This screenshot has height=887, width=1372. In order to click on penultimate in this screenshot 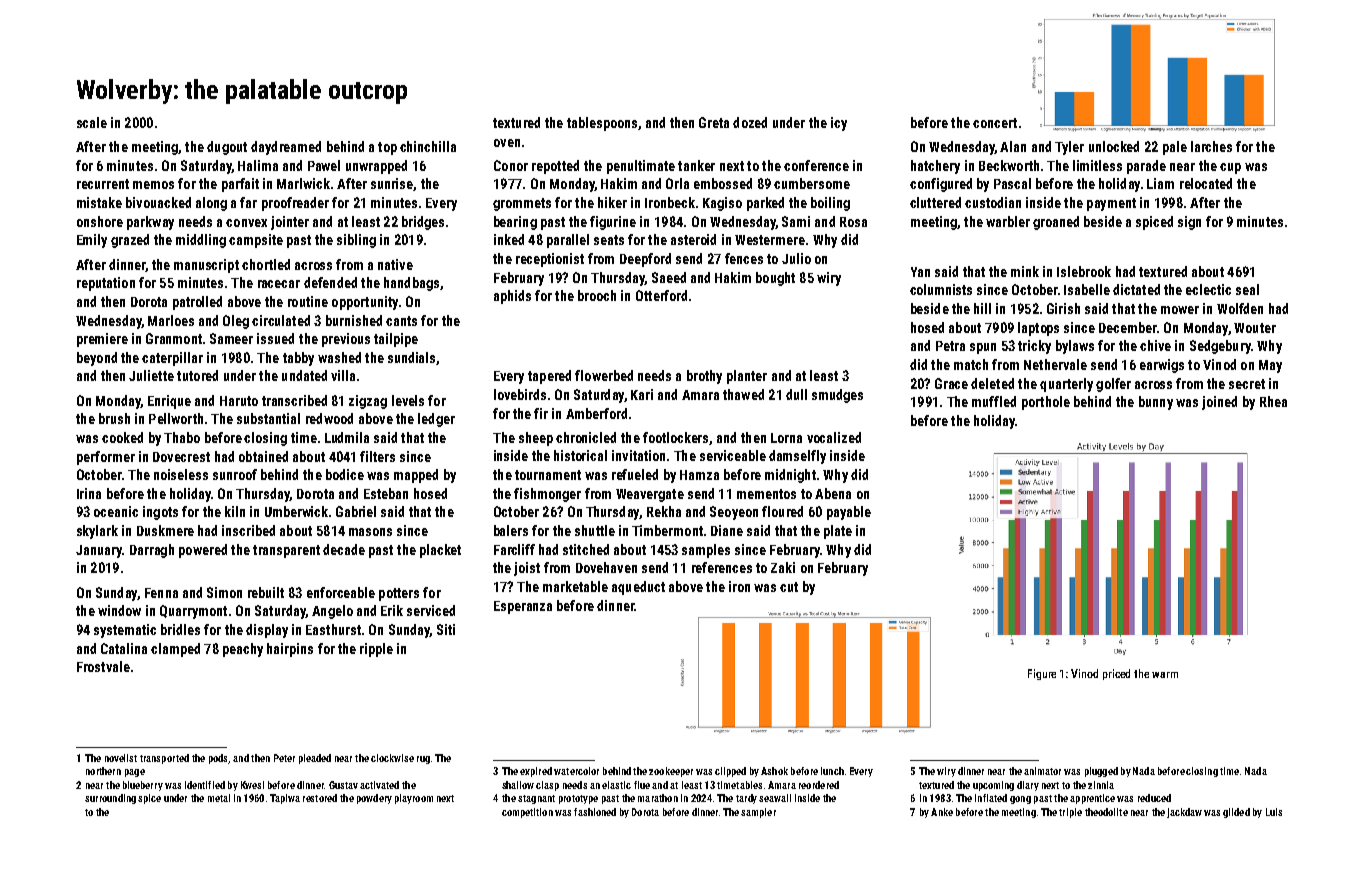, I will do `click(641, 167)`.
